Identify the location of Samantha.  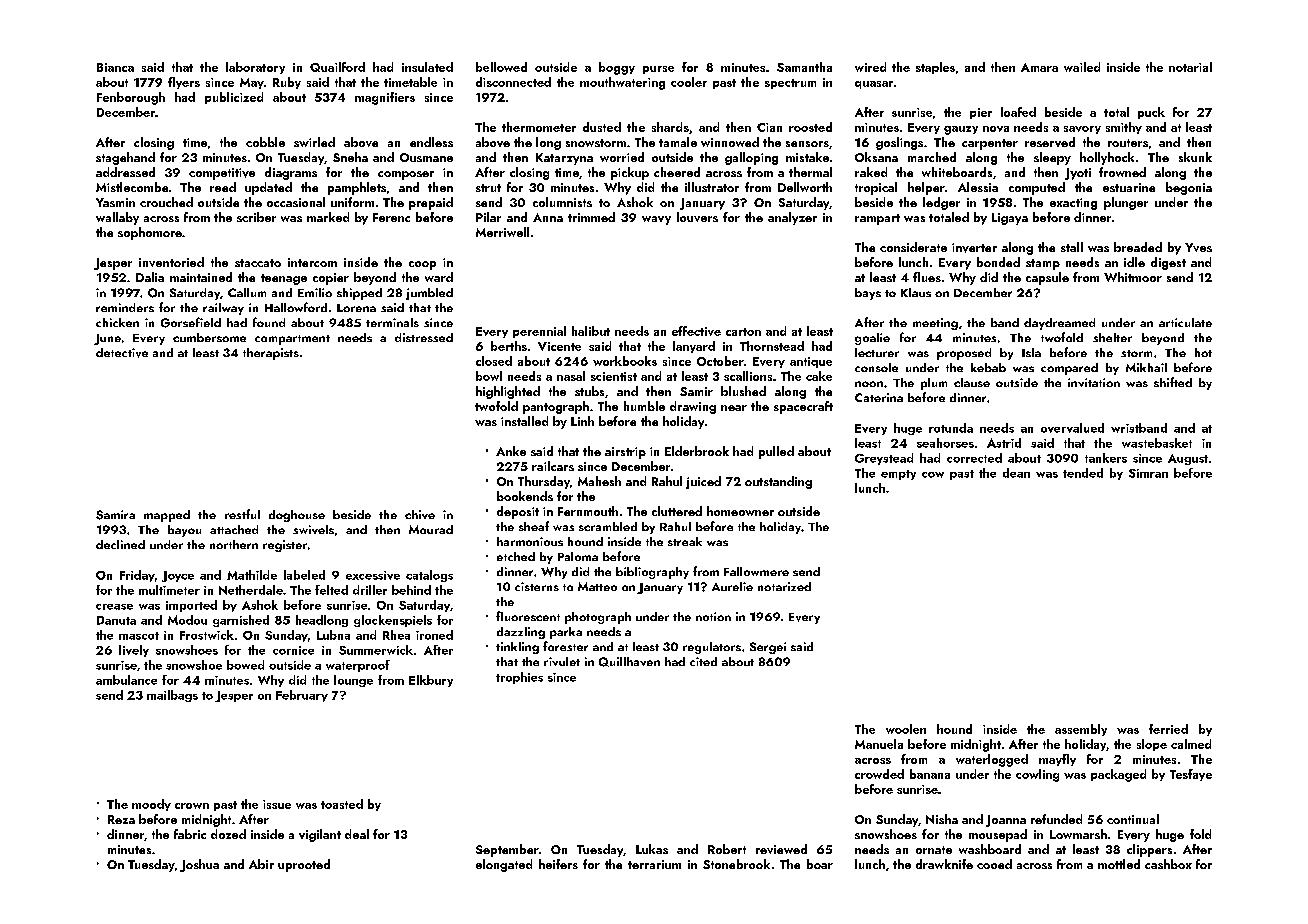
(804, 67).
